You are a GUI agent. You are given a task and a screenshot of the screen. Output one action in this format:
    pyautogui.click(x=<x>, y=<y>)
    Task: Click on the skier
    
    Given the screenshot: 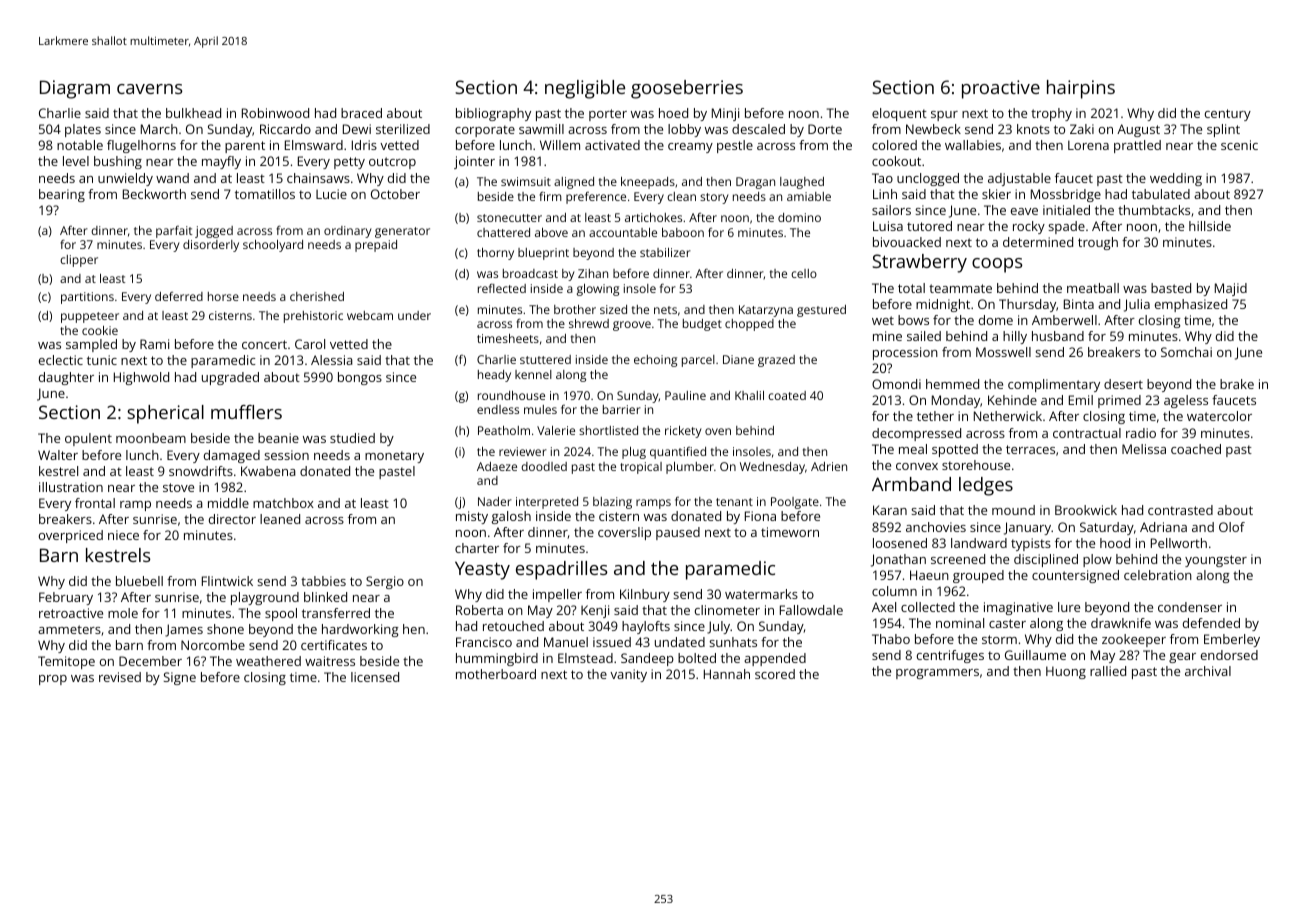 What is the action you would take?
    pyautogui.click(x=996, y=194)
